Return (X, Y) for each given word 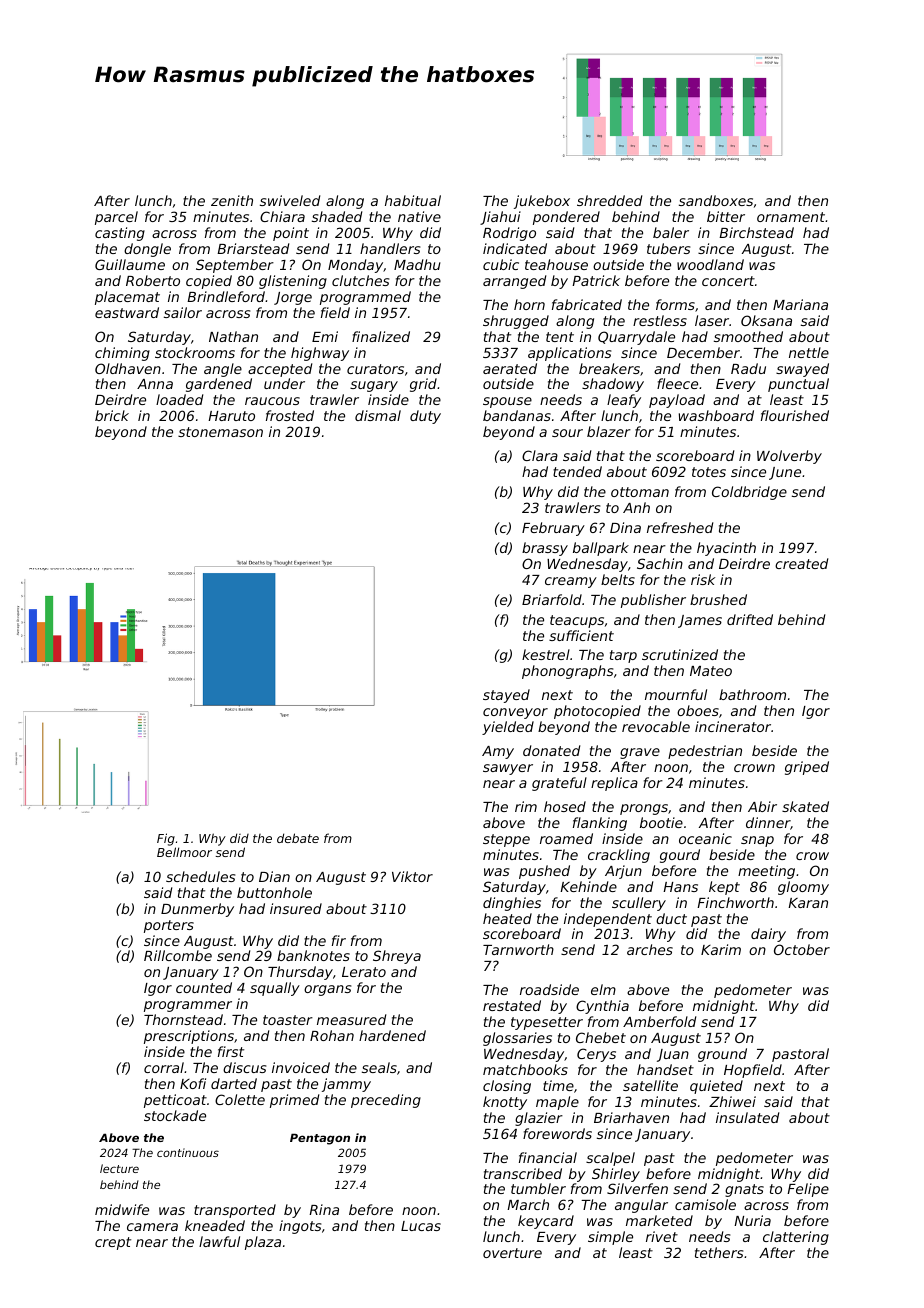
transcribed (523, 1173)
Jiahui (500, 218)
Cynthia (602, 1007)
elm (603, 989)
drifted (750, 619)
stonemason (220, 432)
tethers (719, 1252)
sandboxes (716, 200)
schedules (200, 876)
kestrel (546, 654)
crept (113, 1243)
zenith (232, 200)
